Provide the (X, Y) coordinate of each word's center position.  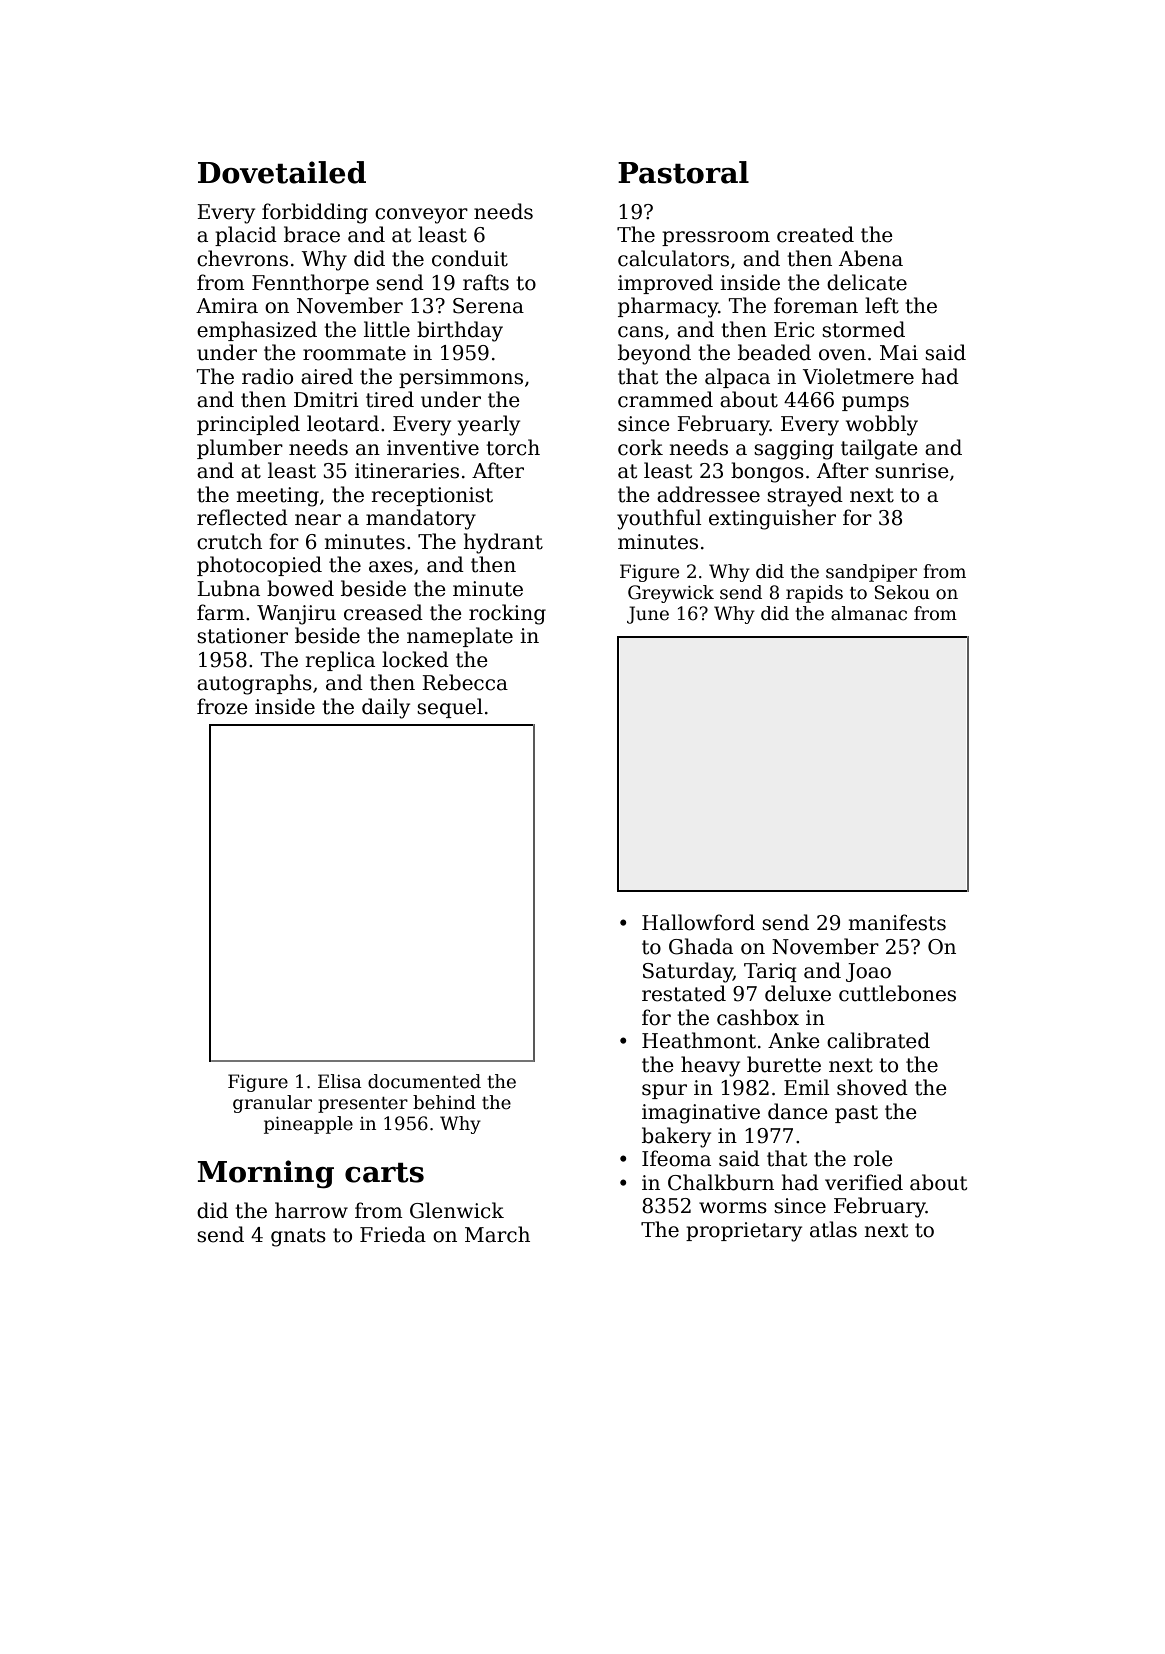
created (815, 234)
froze (222, 706)
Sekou (902, 592)
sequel (450, 708)
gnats (298, 1237)
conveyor (421, 216)
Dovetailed (282, 172)
